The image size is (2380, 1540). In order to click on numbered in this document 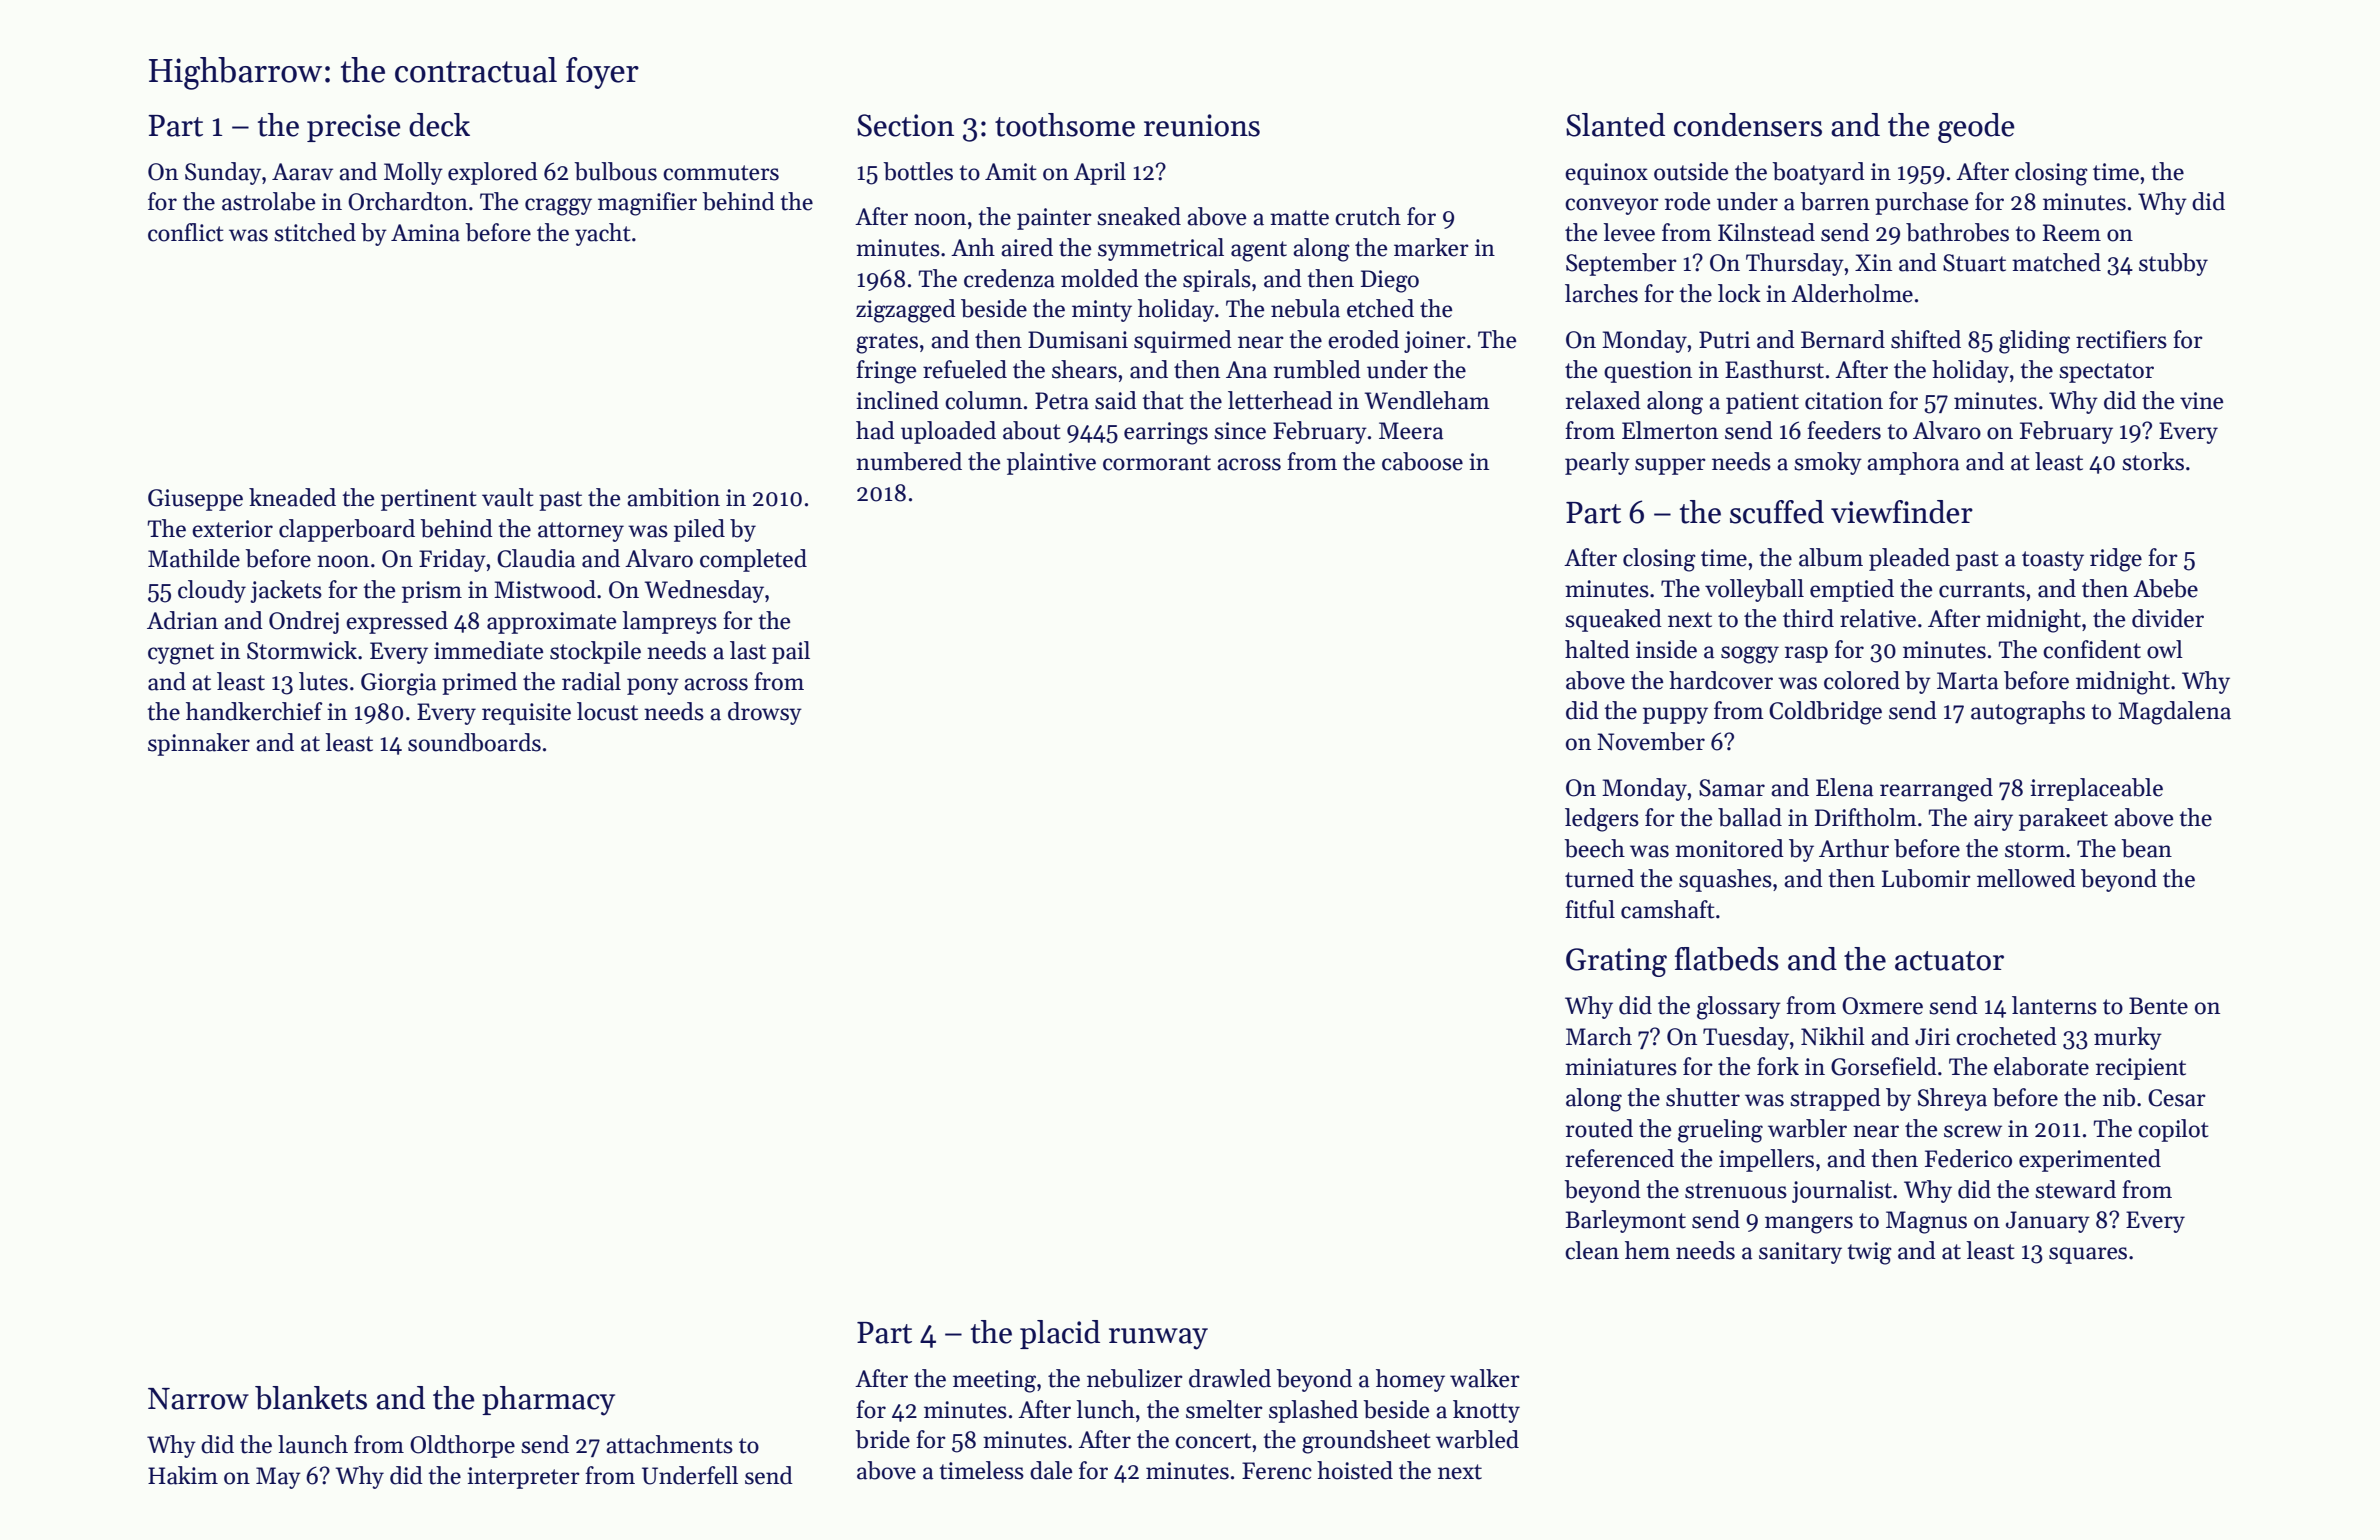, I will do `click(909, 461)`.
